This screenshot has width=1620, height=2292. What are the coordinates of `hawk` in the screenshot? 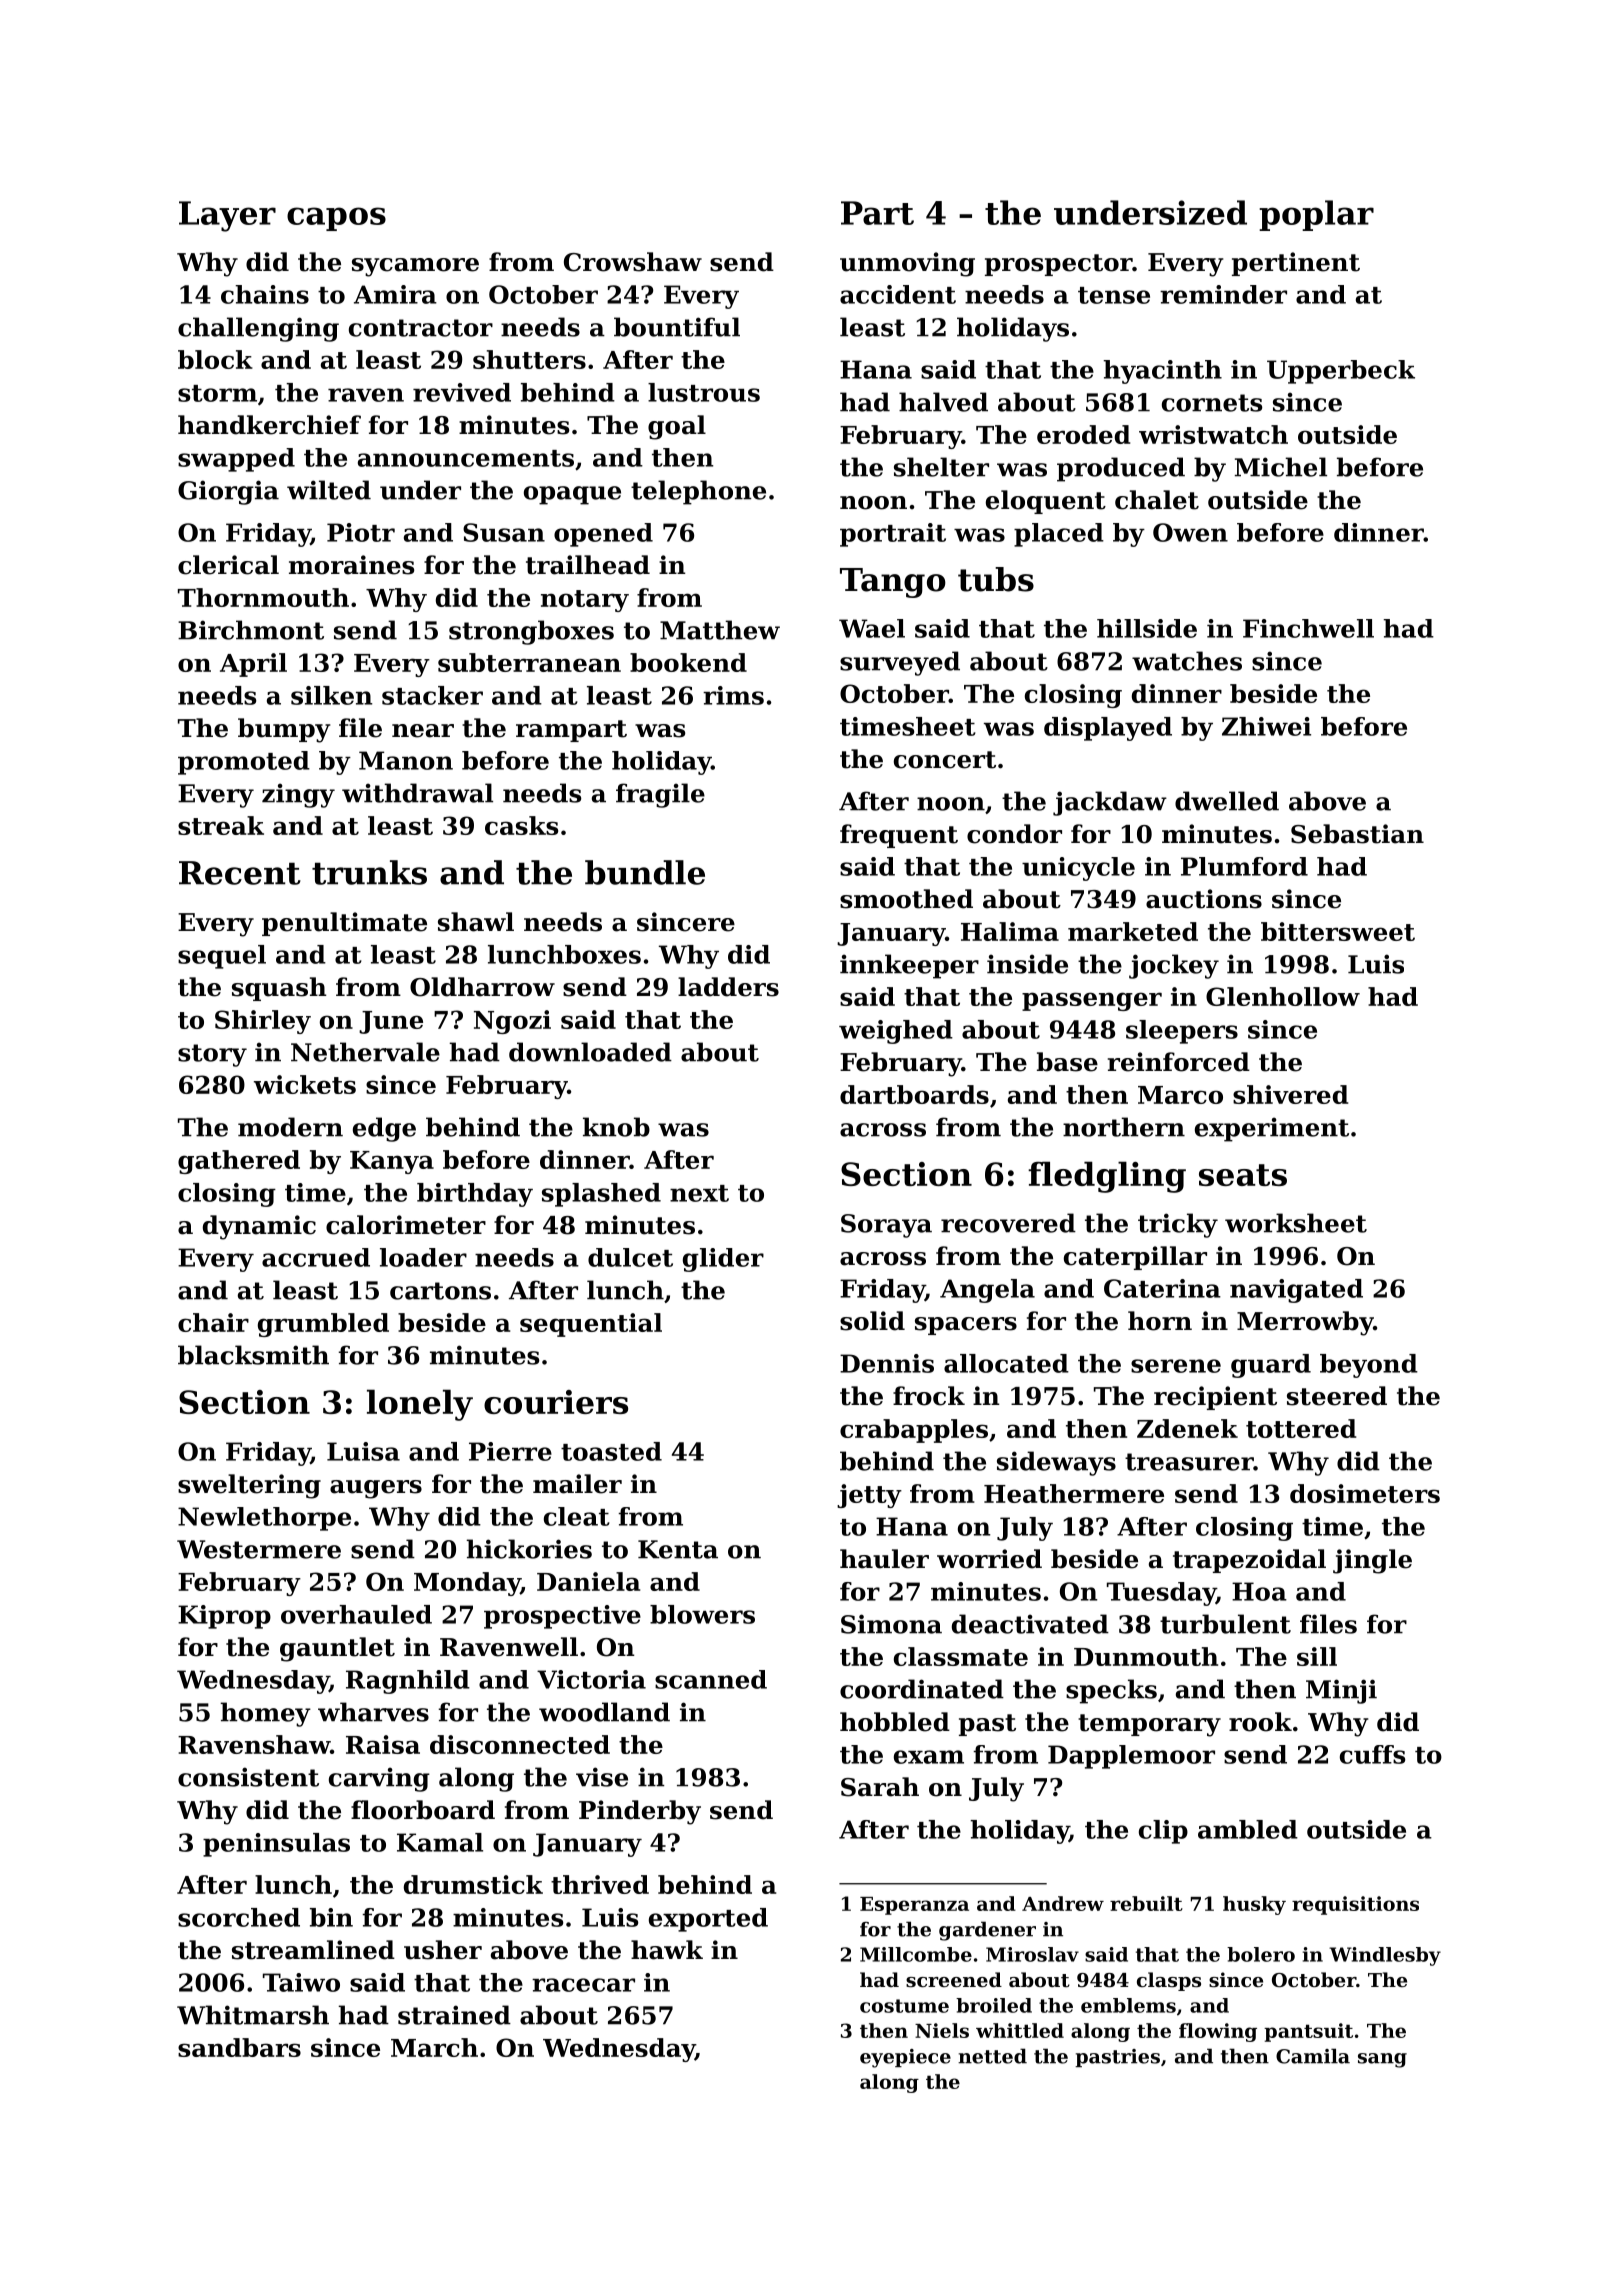 It's located at (667, 1950).
